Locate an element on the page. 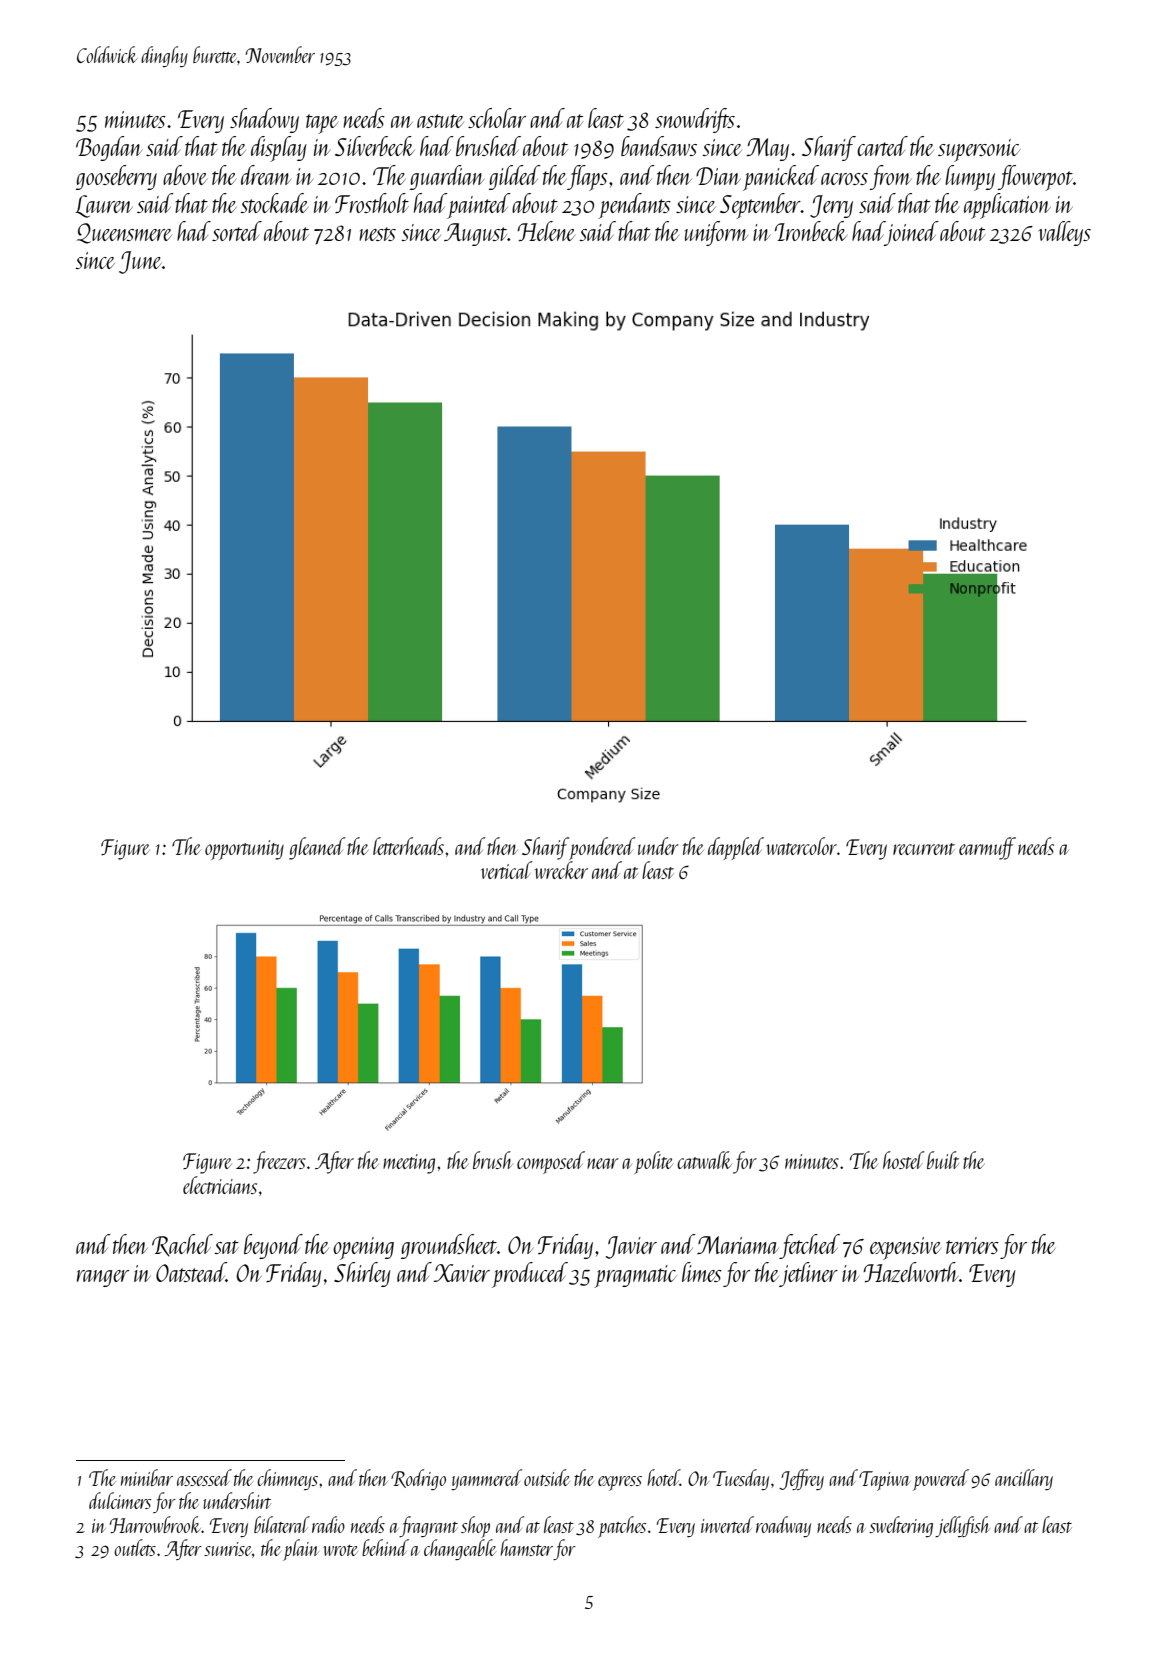  outlets is located at coordinates (135, 1547).
